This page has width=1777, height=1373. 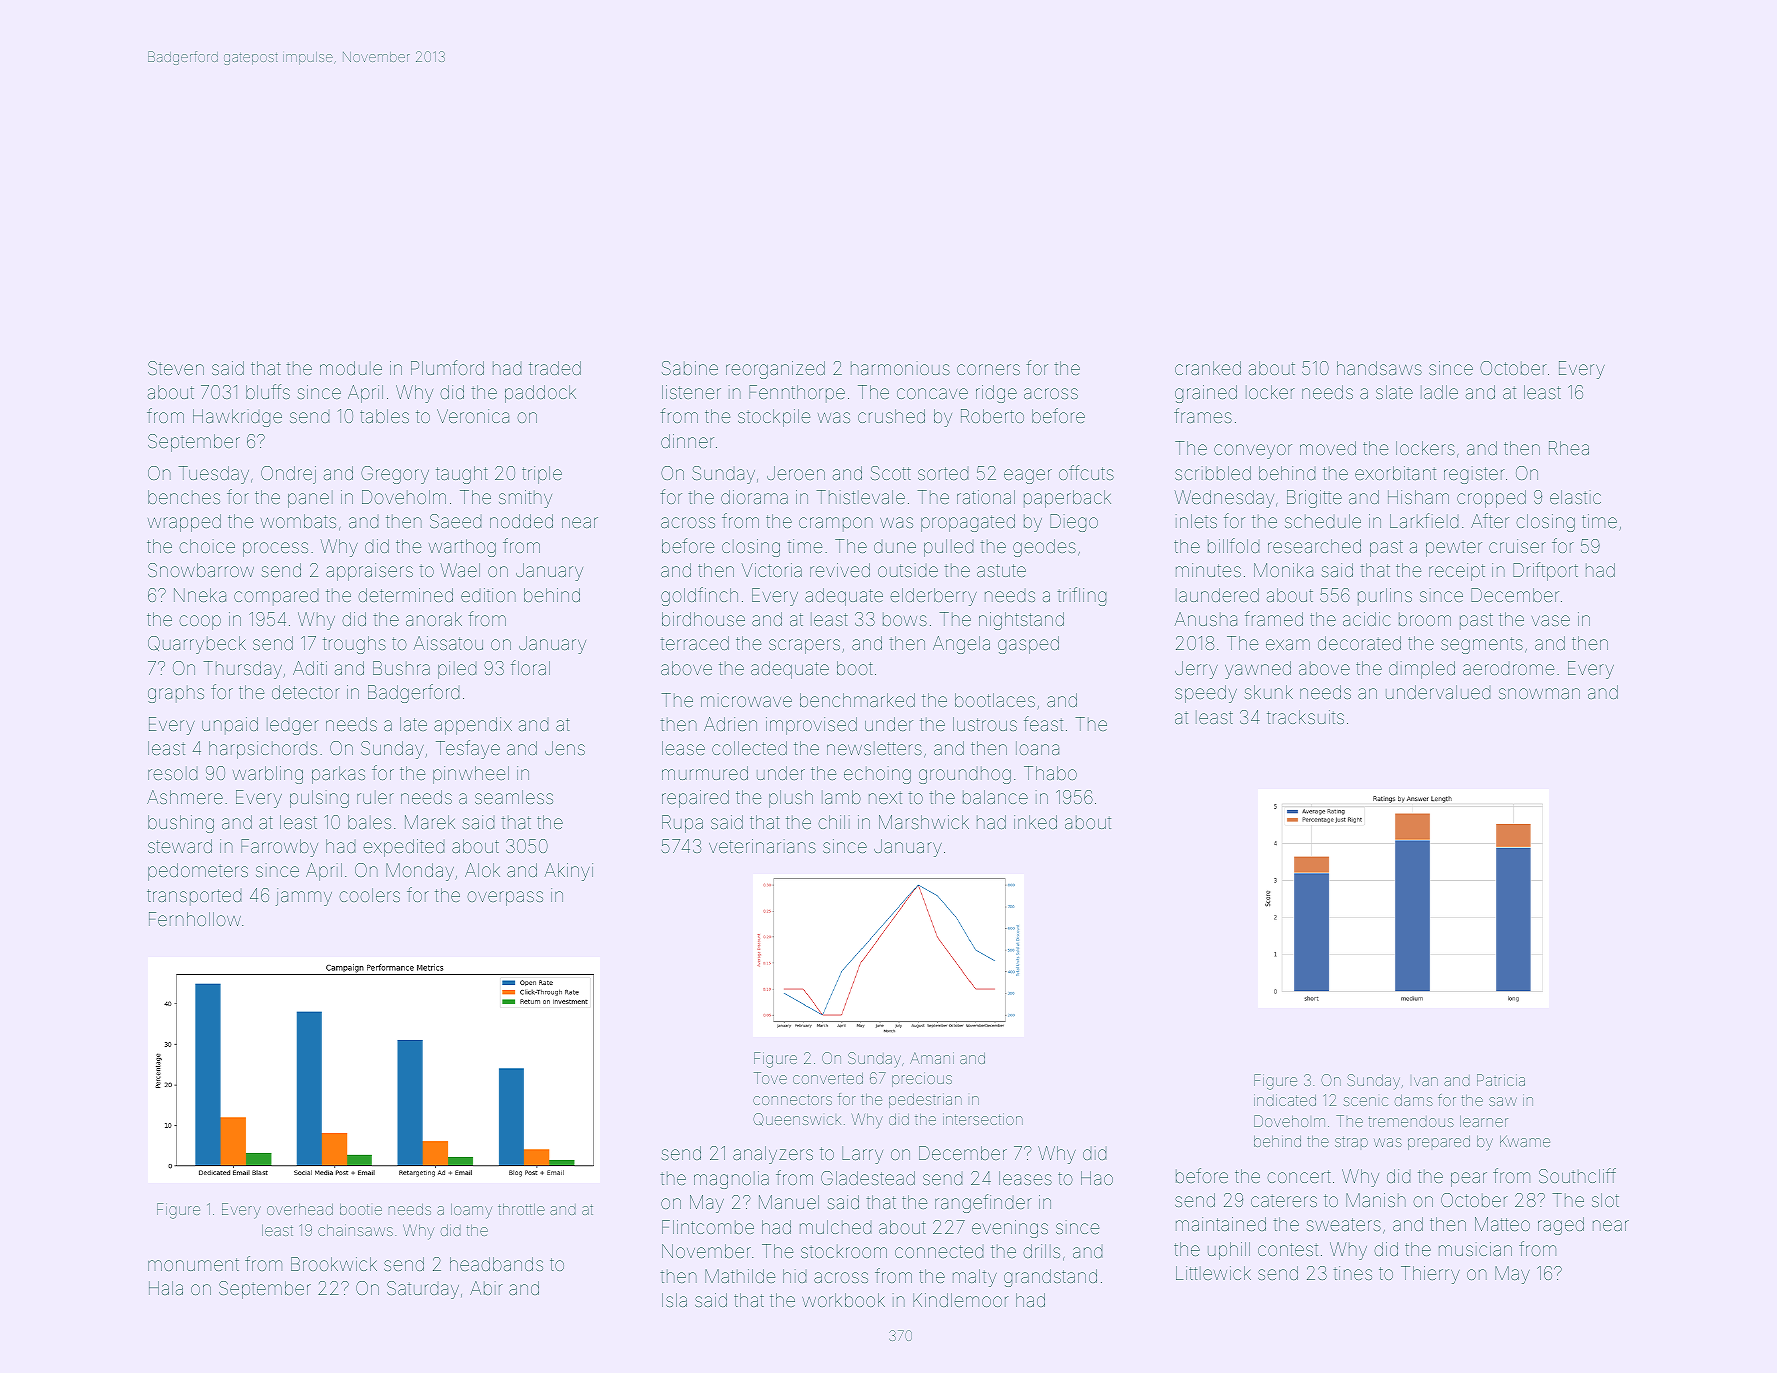 I want to click on snowman, so click(x=1539, y=693).
